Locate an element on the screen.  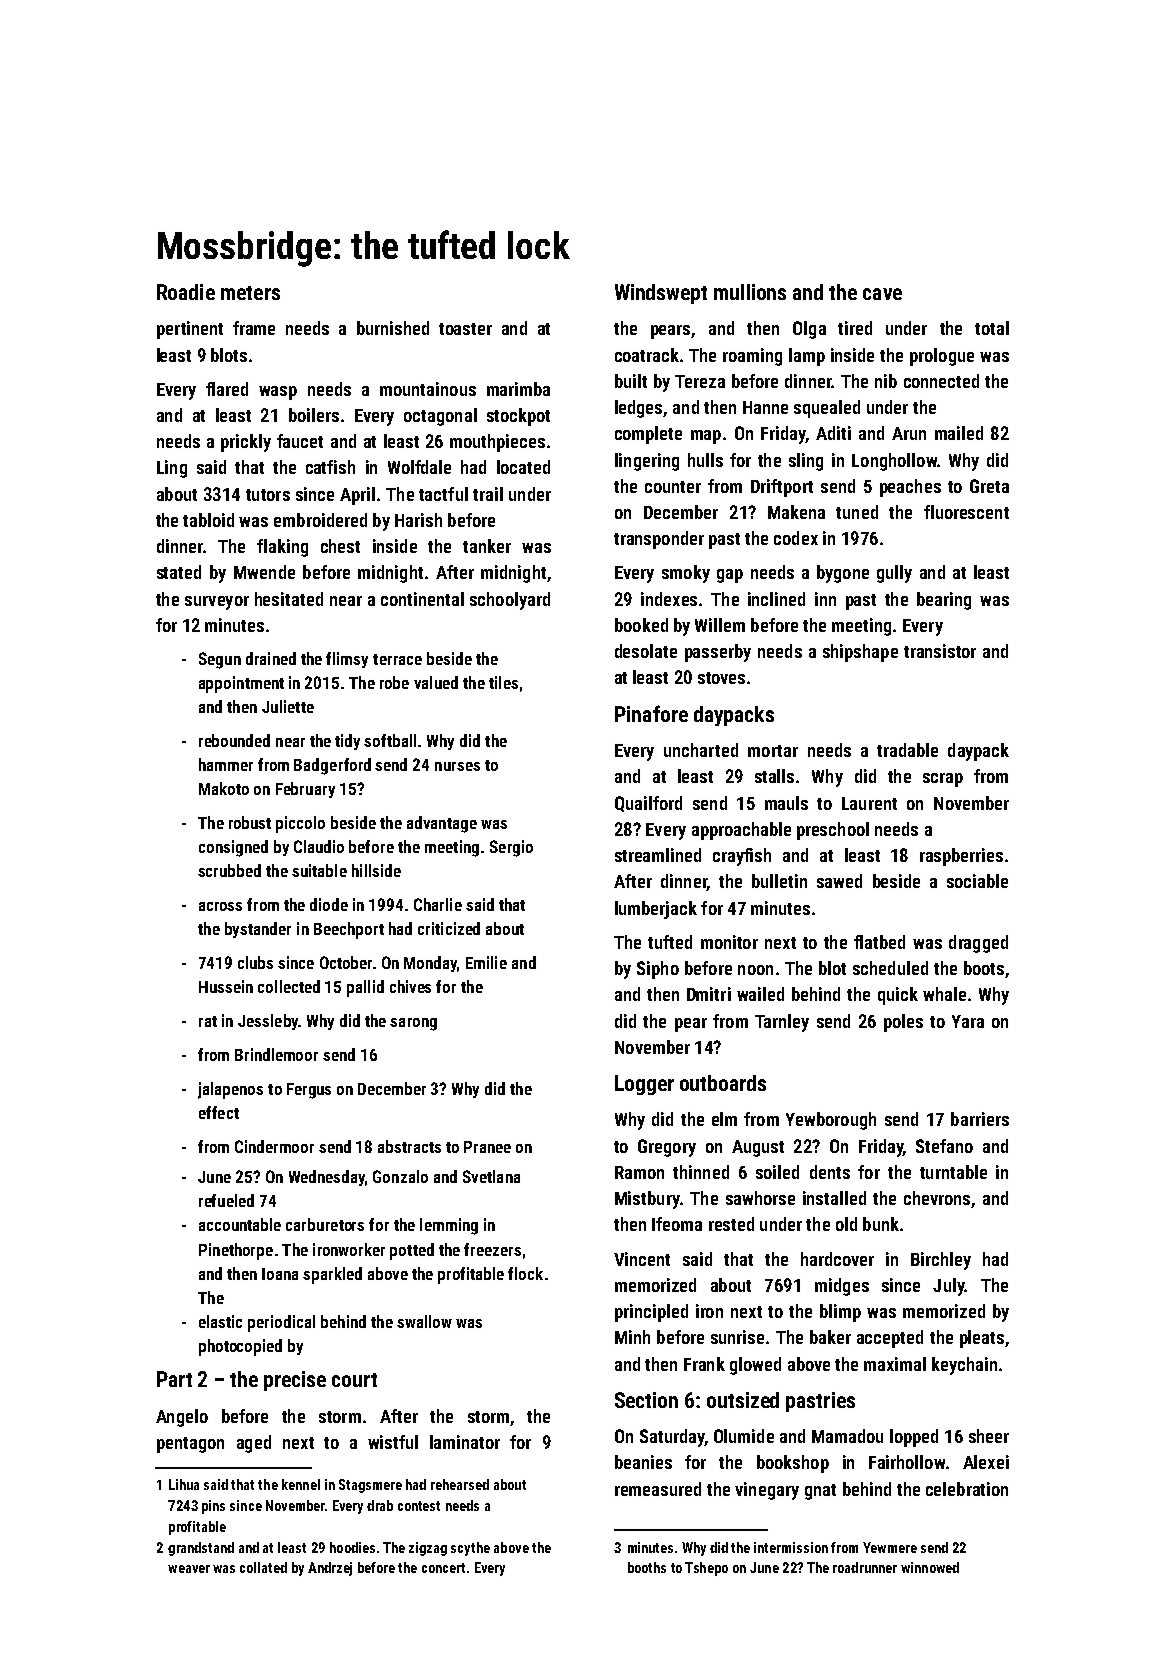
tutors is located at coordinates (268, 495).
